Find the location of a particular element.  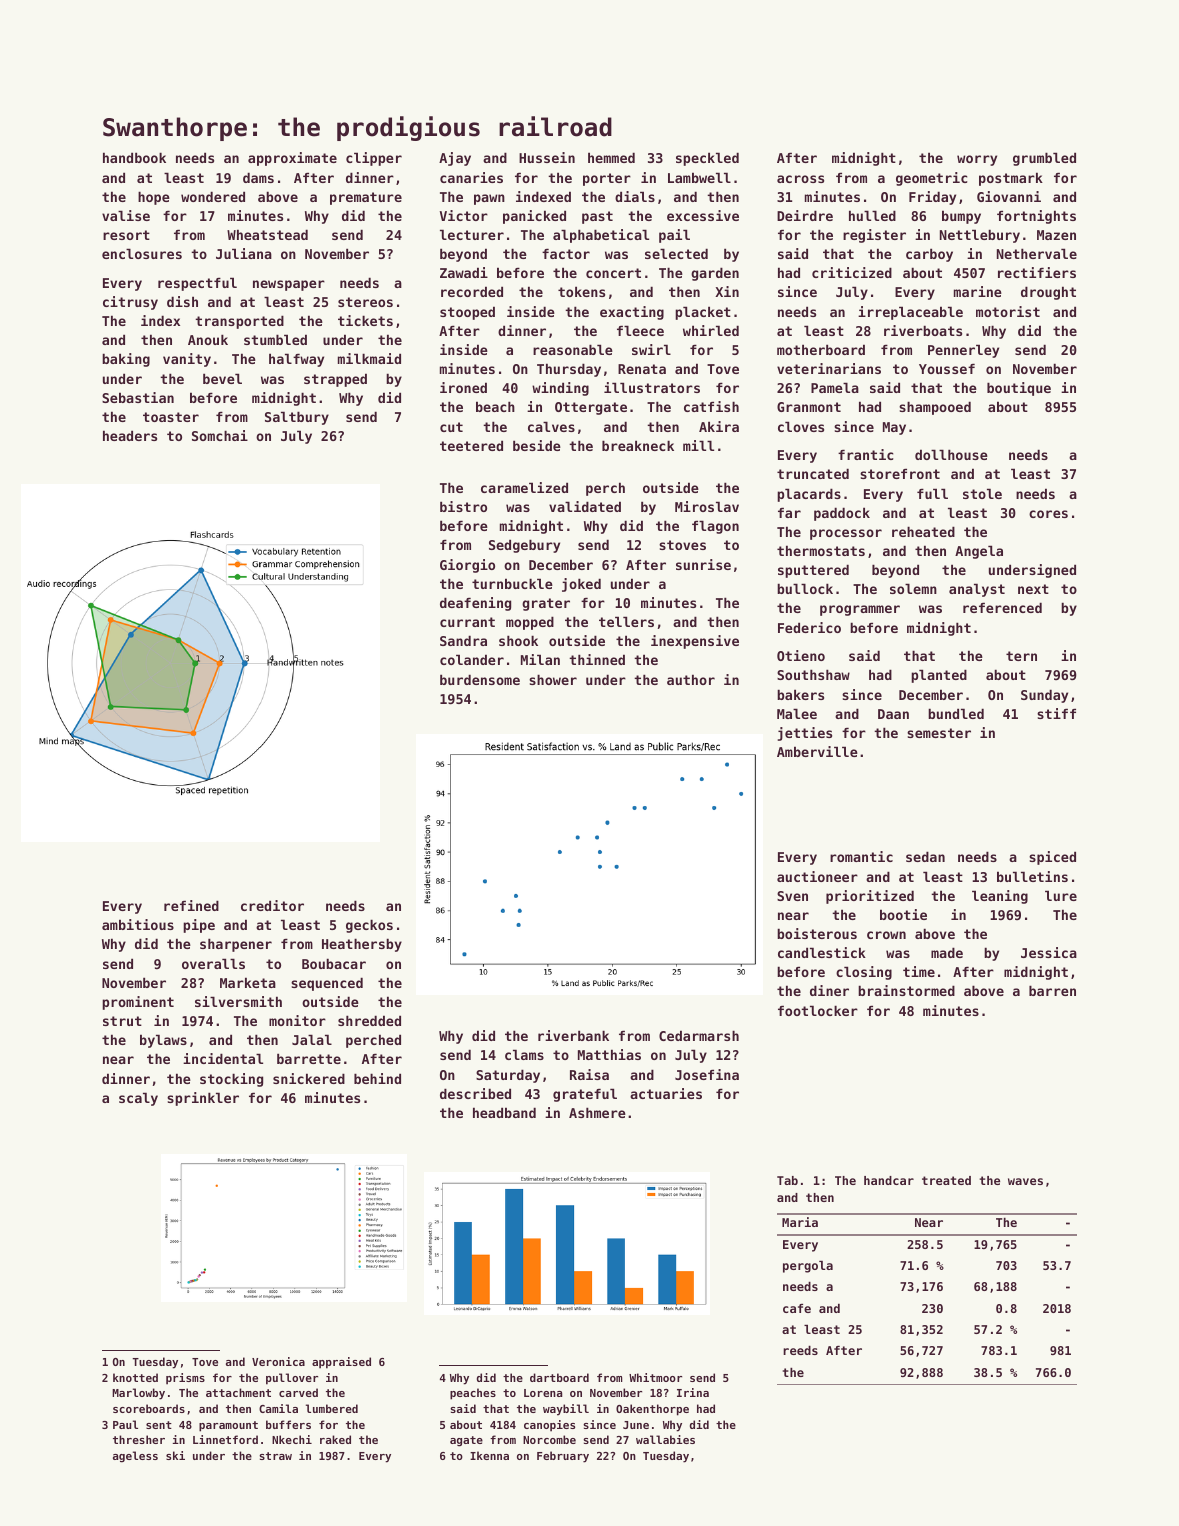

fortnights is located at coordinates (1036, 217).
